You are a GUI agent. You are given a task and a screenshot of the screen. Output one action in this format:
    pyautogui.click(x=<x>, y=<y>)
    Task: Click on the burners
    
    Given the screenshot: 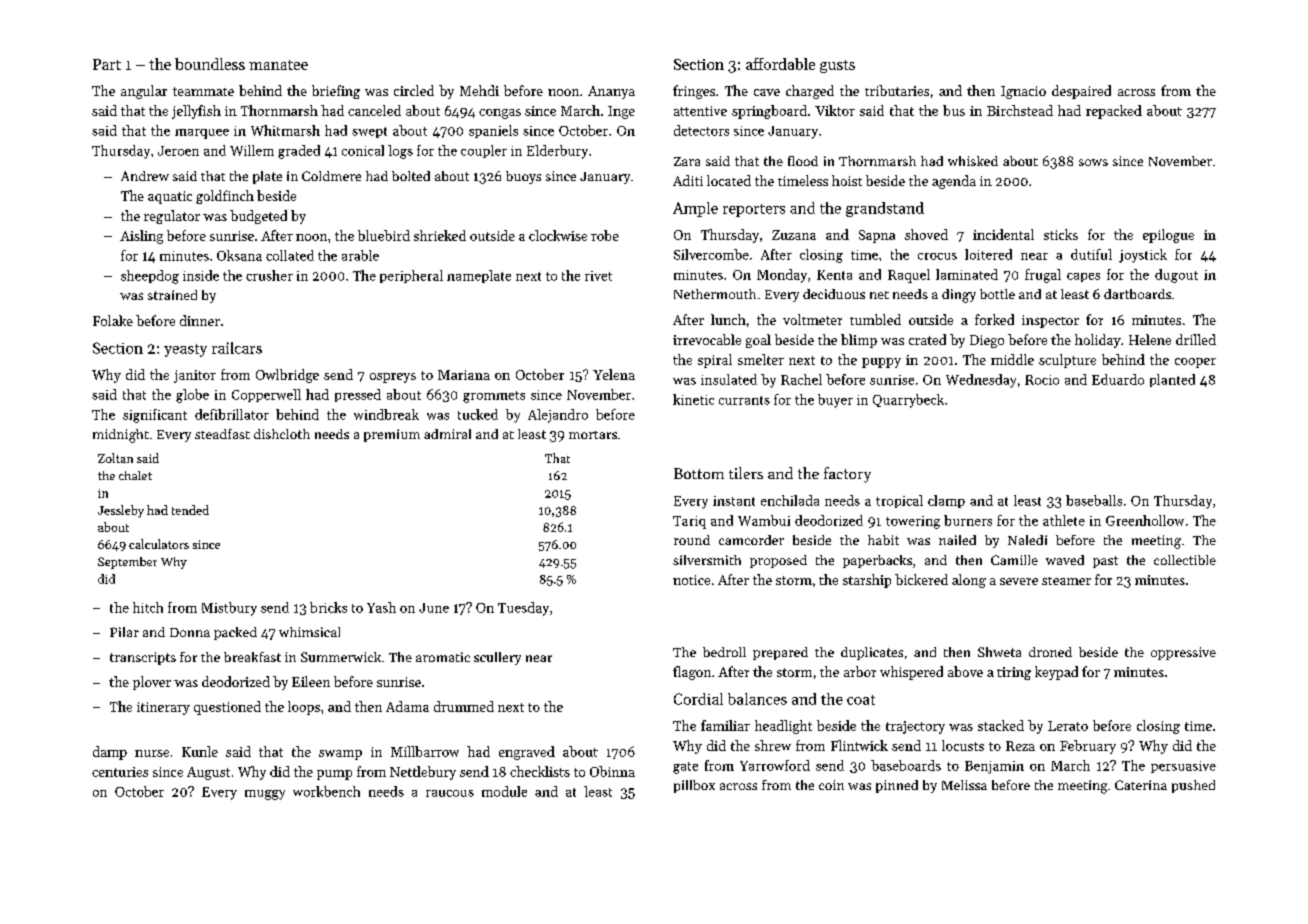 What is the action you would take?
    pyautogui.click(x=968, y=520)
